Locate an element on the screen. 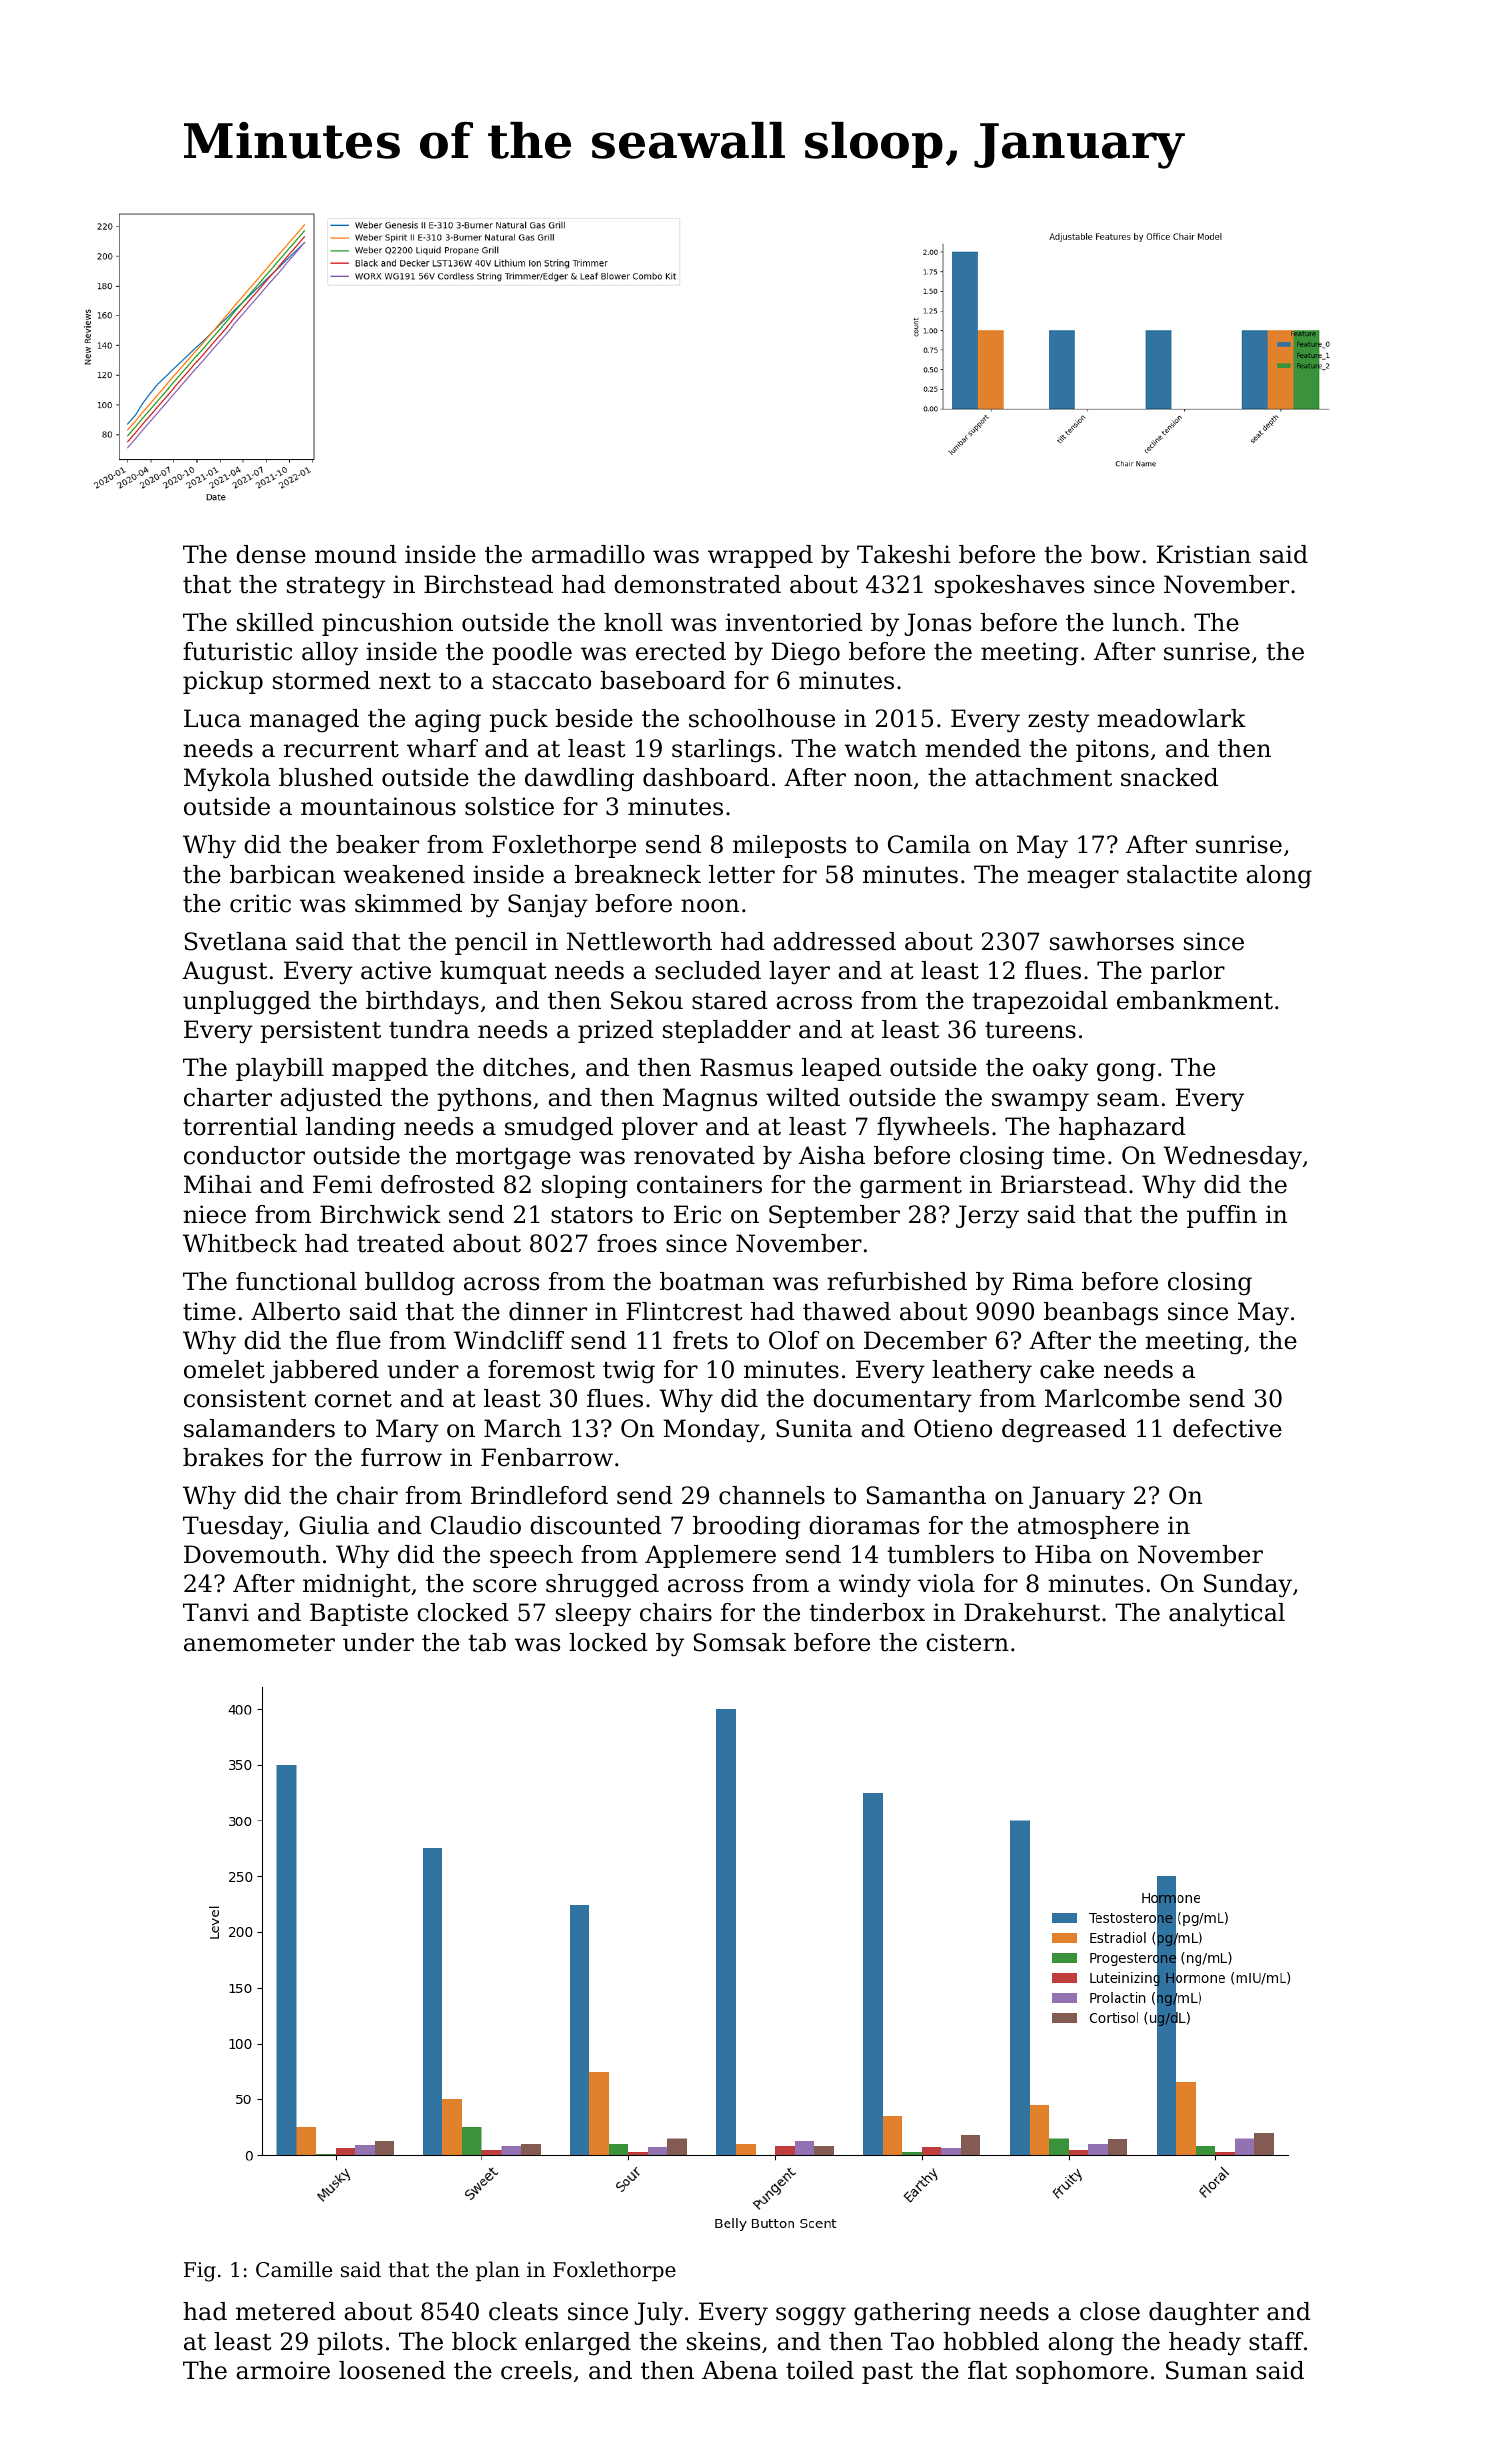  Nettleworth is located at coordinates (639, 941).
